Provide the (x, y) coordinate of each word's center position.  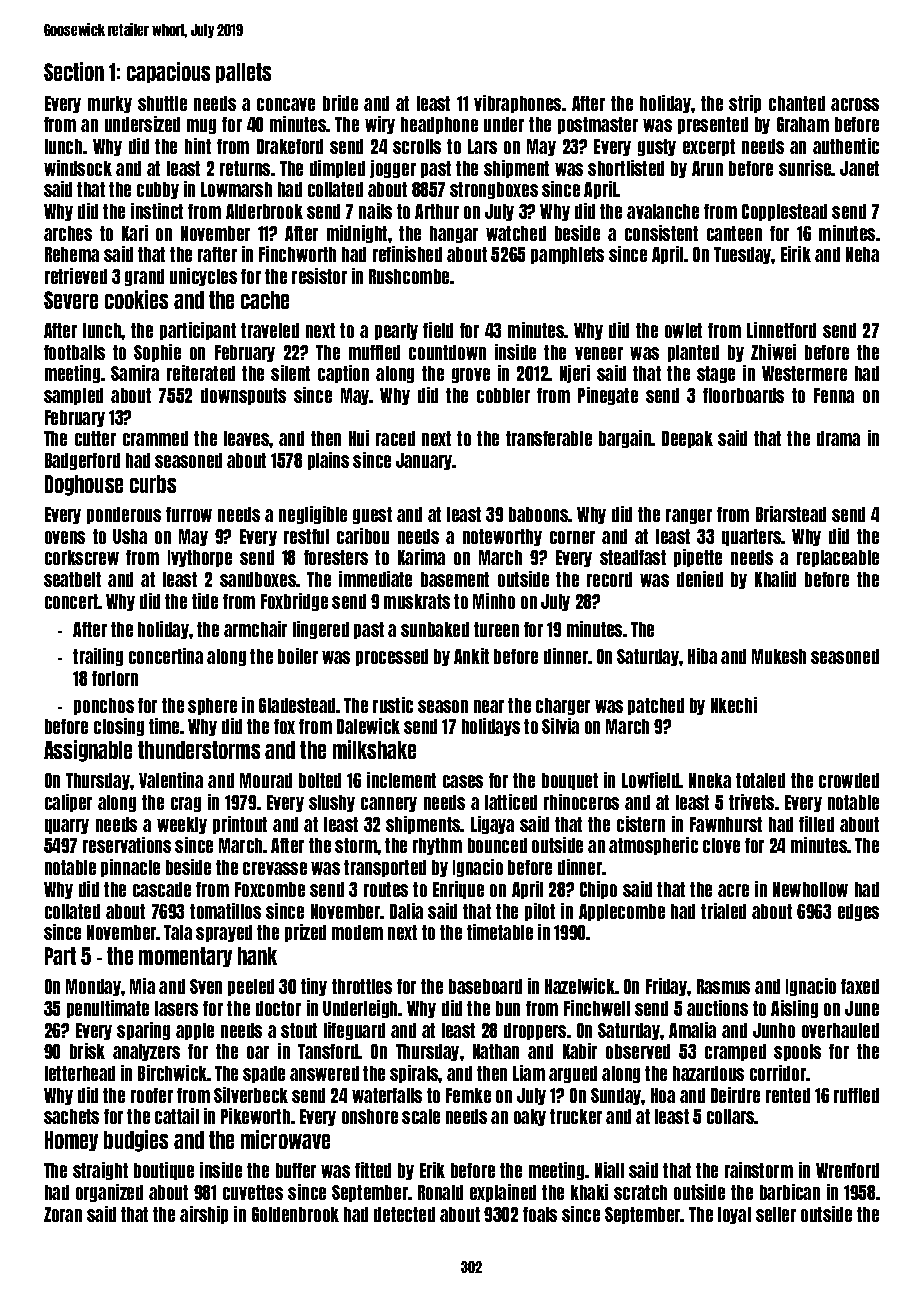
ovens (65, 537)
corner (572, 537)
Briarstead (791, 514)
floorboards (743, 395)
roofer (152, 1095)
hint (198, 146)
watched (516, 233)
